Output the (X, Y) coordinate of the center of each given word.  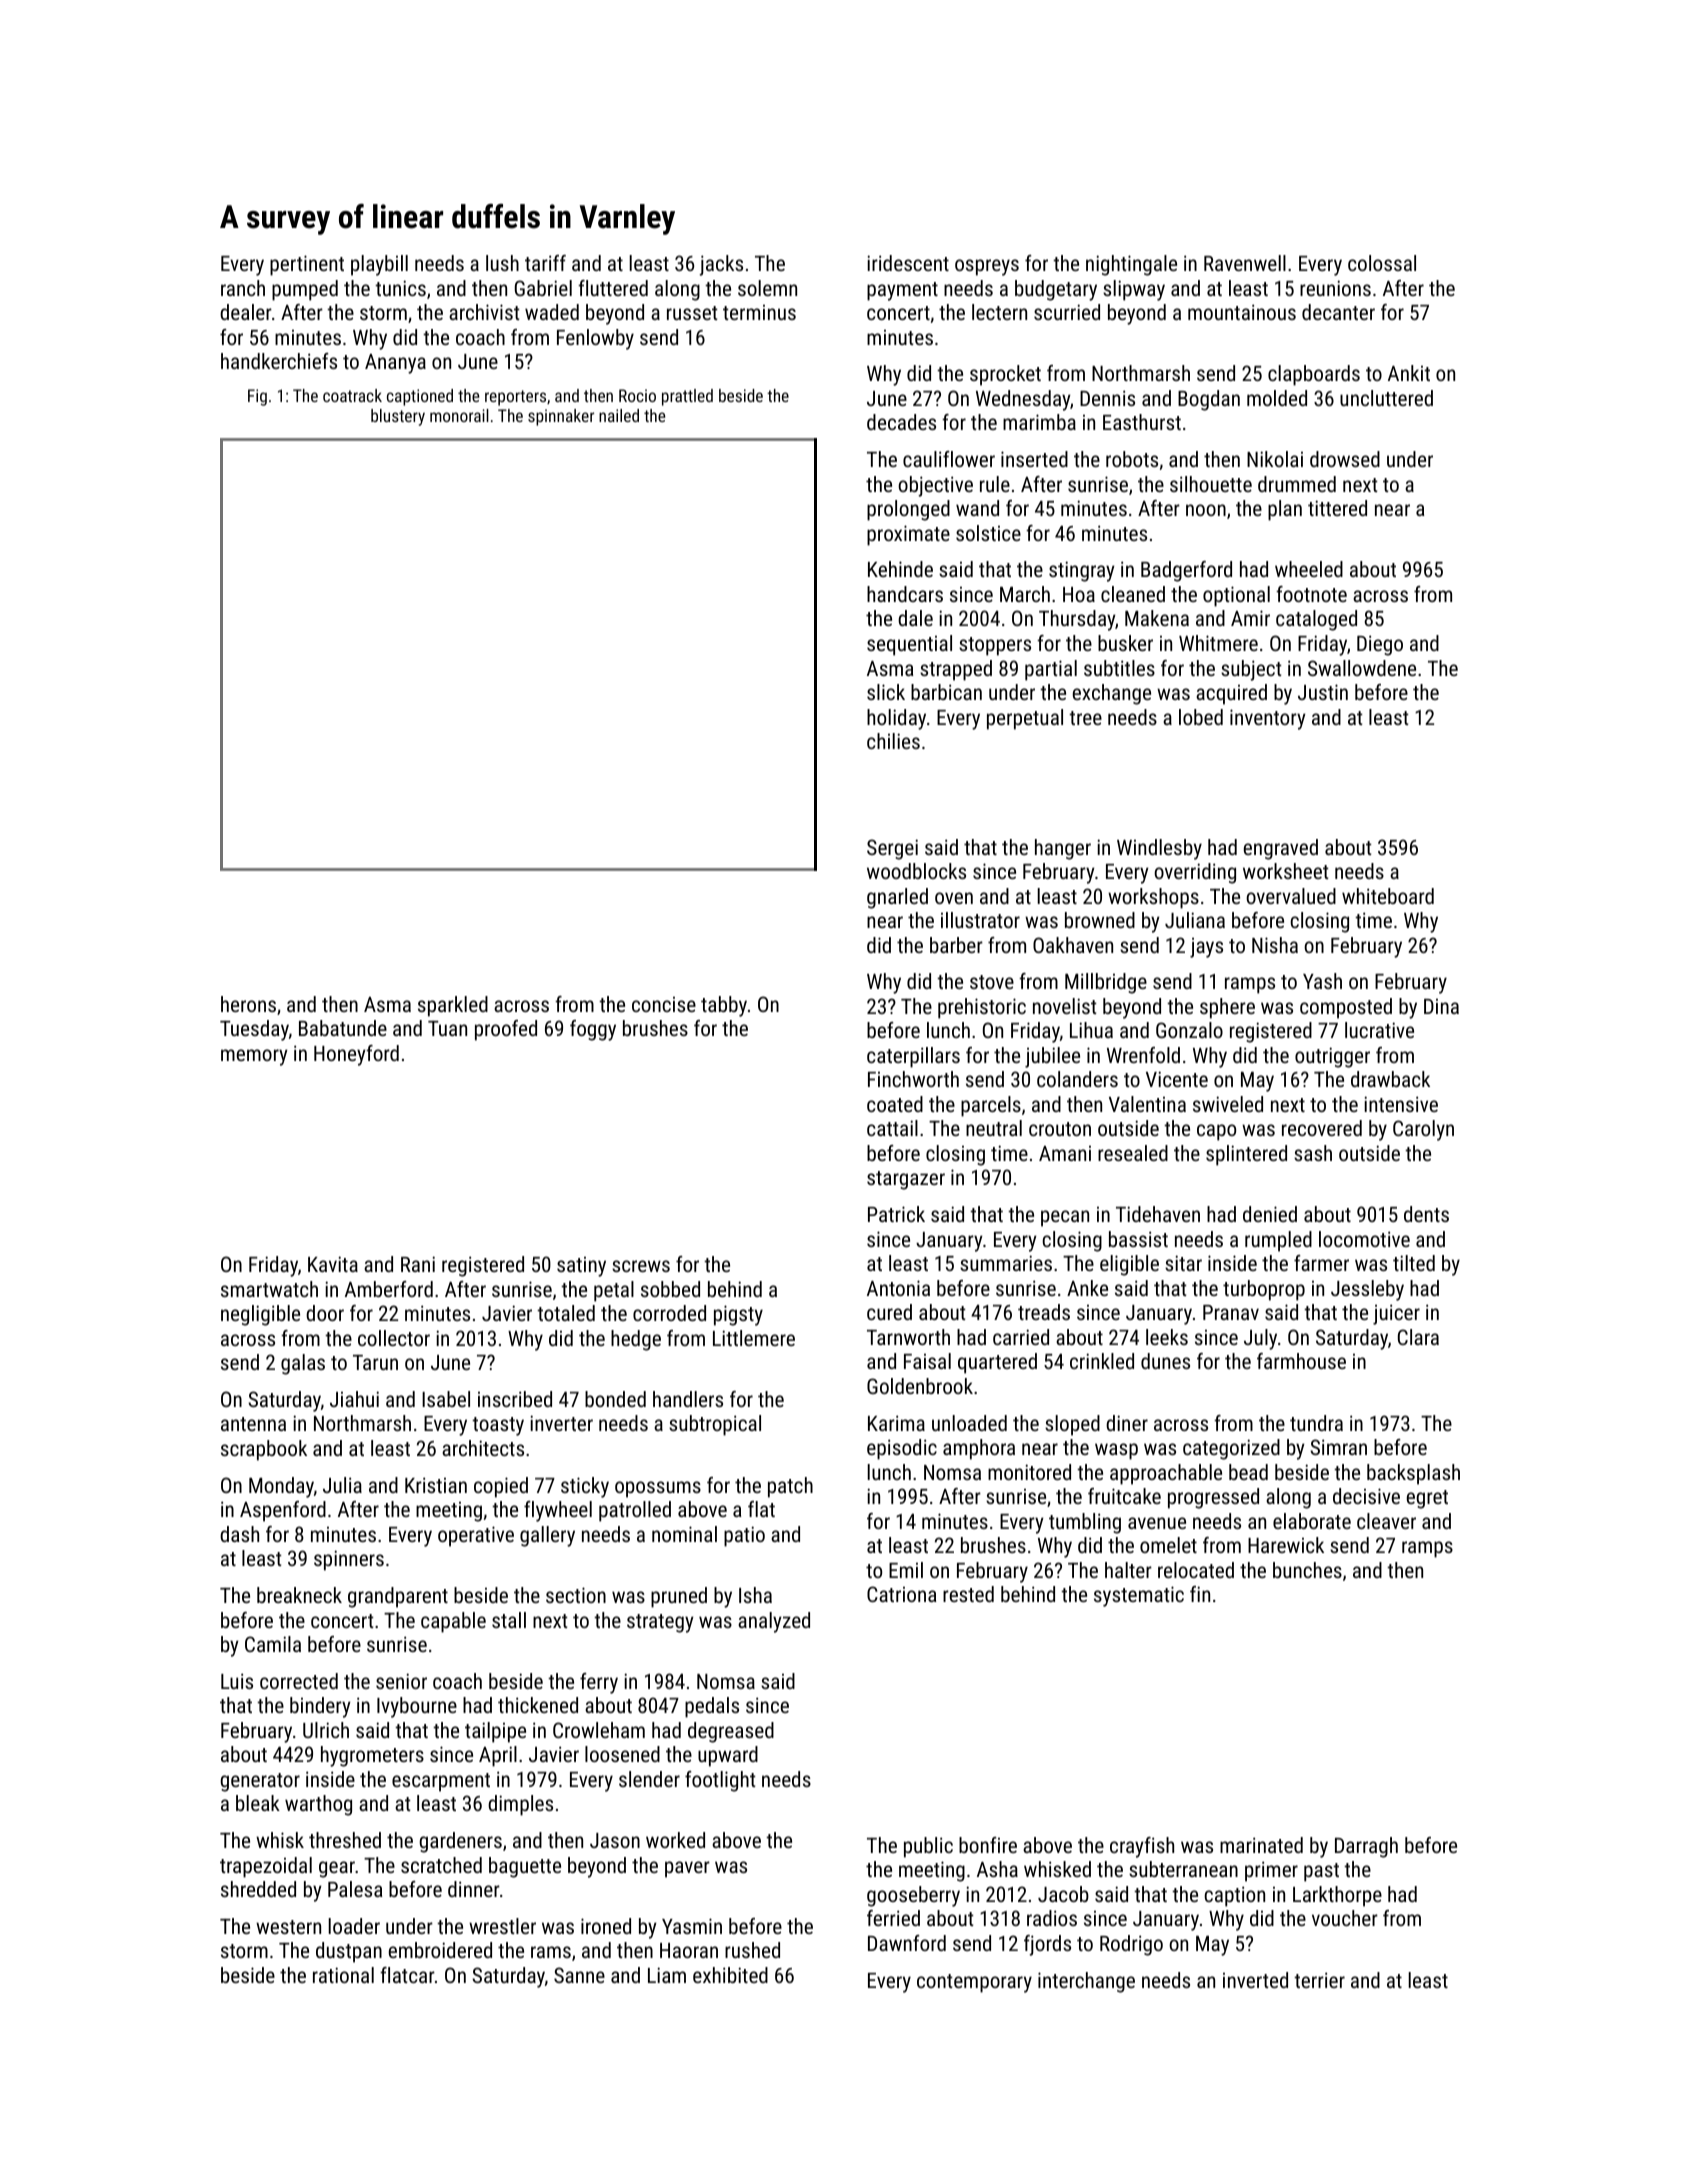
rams (551, 1952)
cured (889, 1312)
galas (303, 1364)
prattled (687, 397)
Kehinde (900, 569)
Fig (257, 397)
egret (1427, 1499)
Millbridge (1106, 983)
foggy (593, 1030)
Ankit (1409, 373)
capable (453, 1622)
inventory (1268, 719)
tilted (1414, 1263)
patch (790, 1487)
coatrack (352, 395)
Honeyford (356, 1055)
